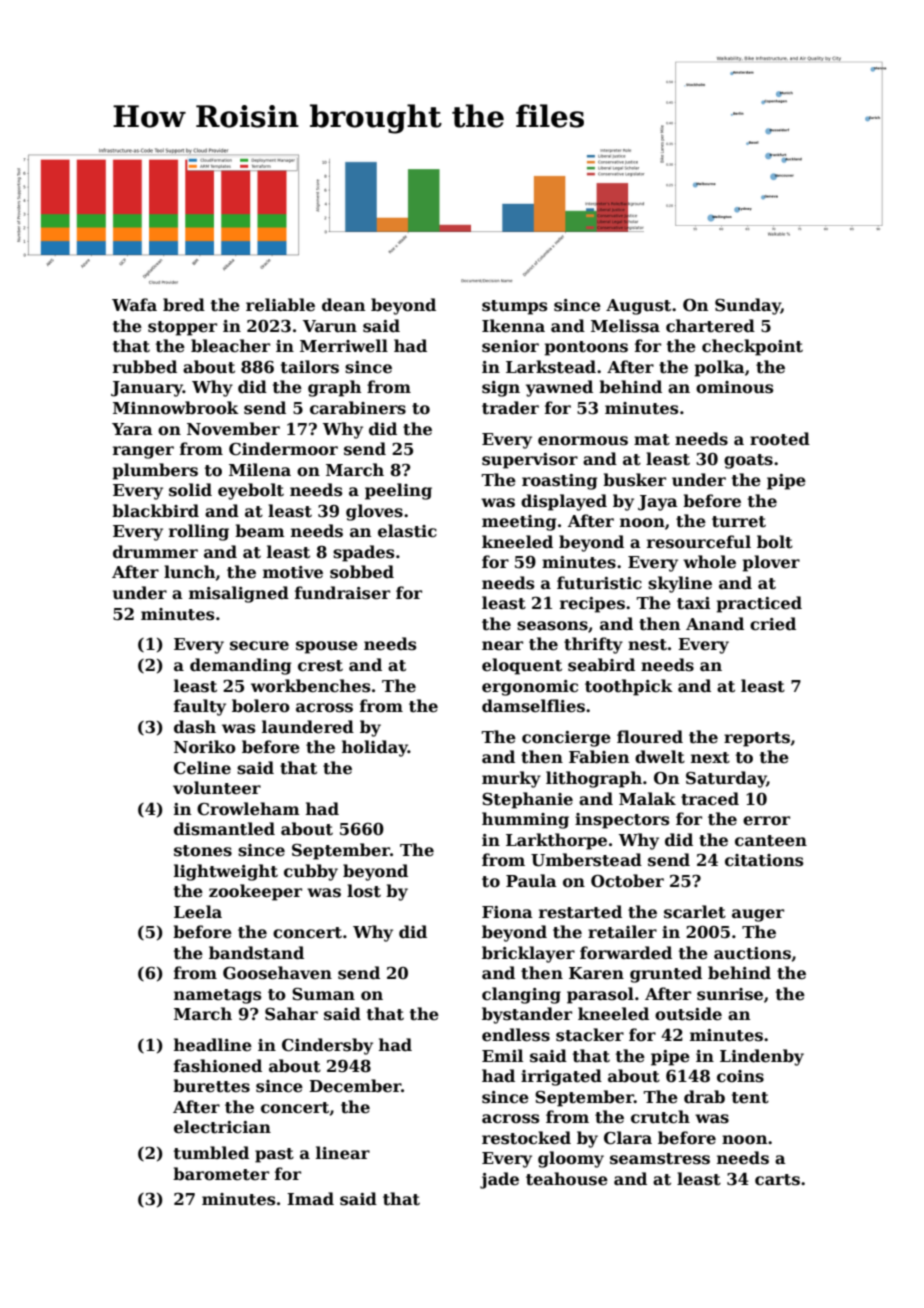 The width and height of the document is (924, 1308). I want to click on Melissa, so click(625, 326).
